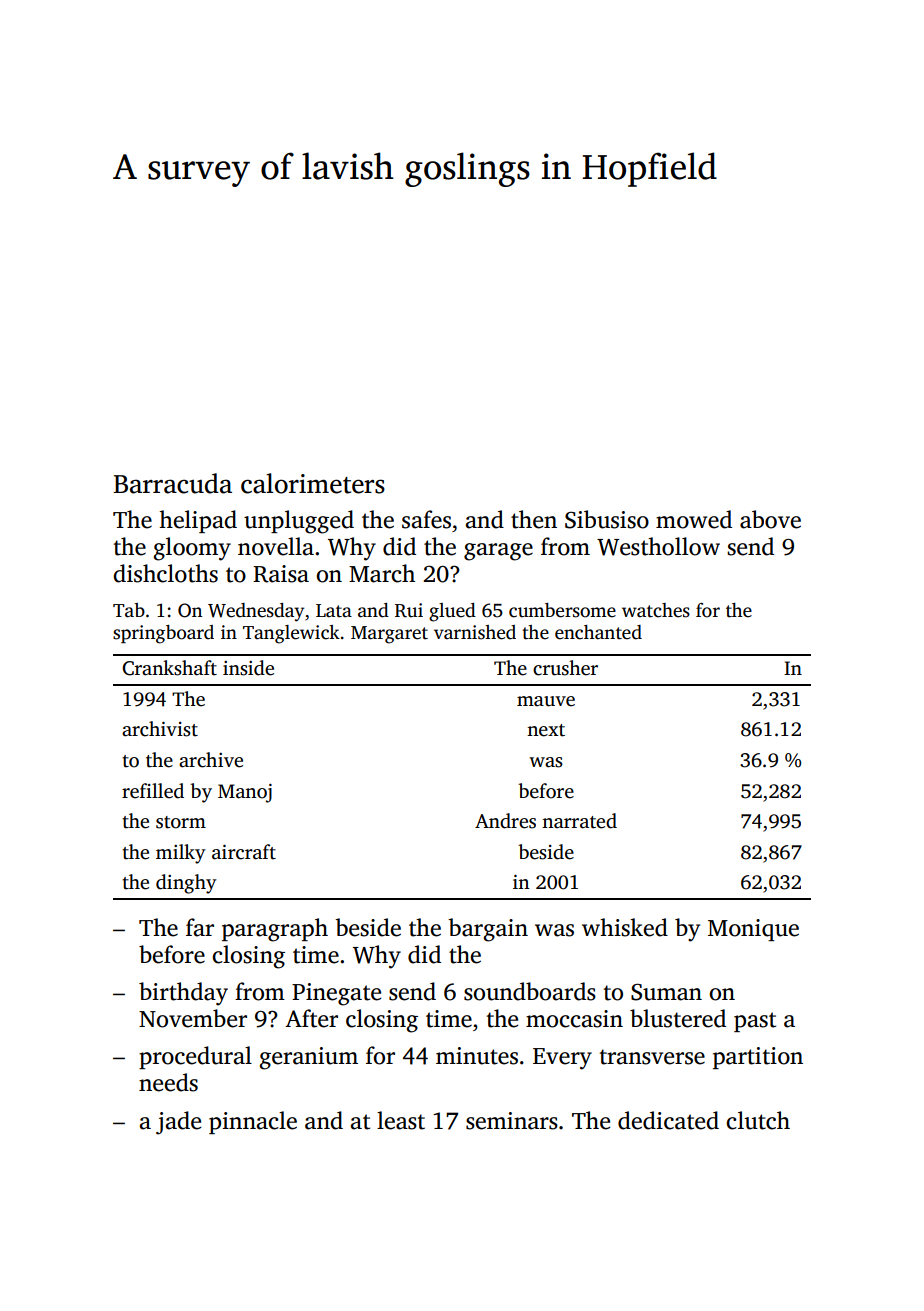  I want to click on above, so click(770, 519).
